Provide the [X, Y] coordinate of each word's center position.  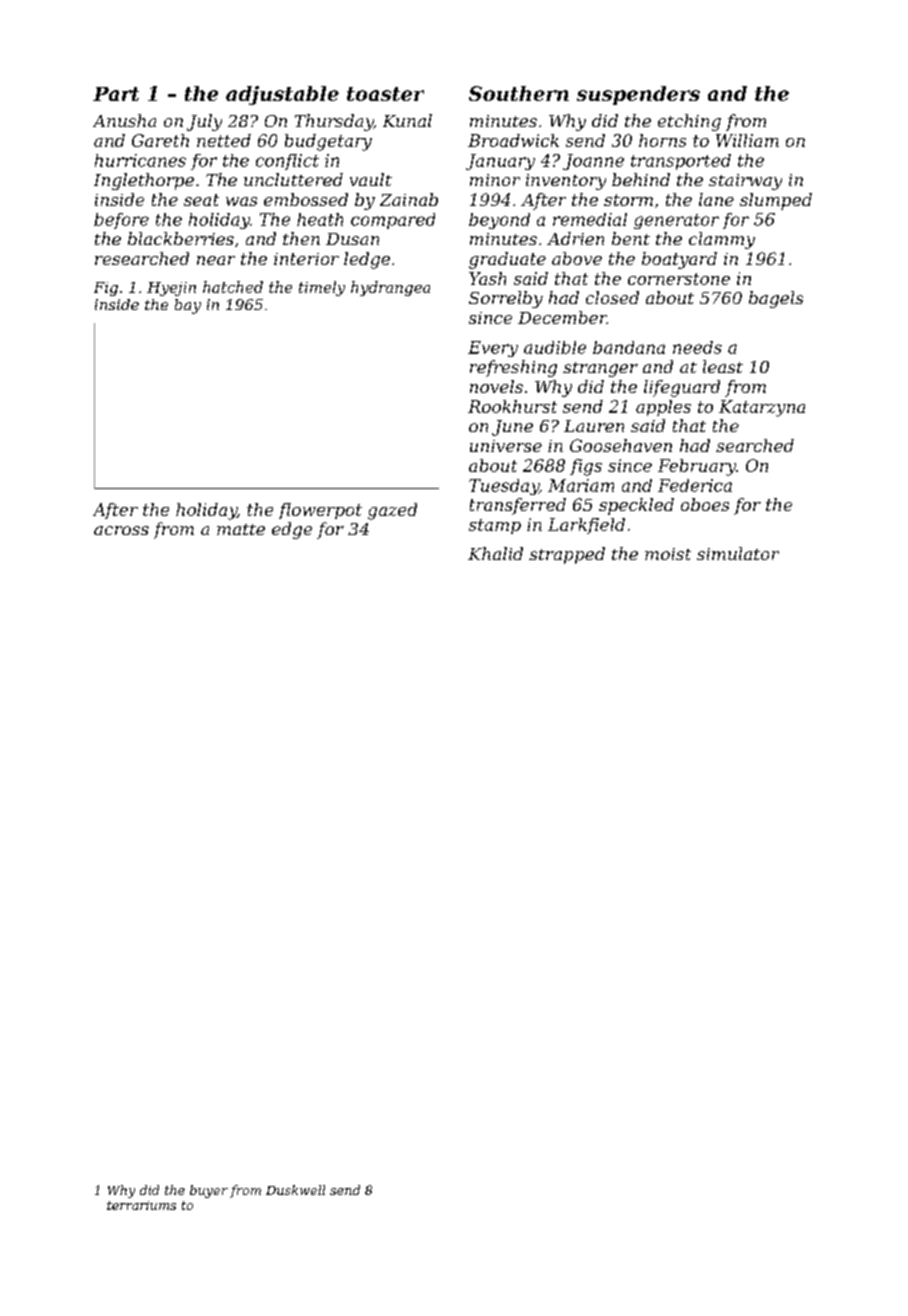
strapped [567, 555]
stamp [495, 526]
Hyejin [171, 289]
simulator [738, 553]
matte [241, 529]
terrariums [141, 1205]
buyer [209, 1191]
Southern [519, 93]
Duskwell [295, 1190]
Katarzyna [762, 408]
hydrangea [390, 288]
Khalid [495, 553]
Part [116, 94]
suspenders [638, 95]
